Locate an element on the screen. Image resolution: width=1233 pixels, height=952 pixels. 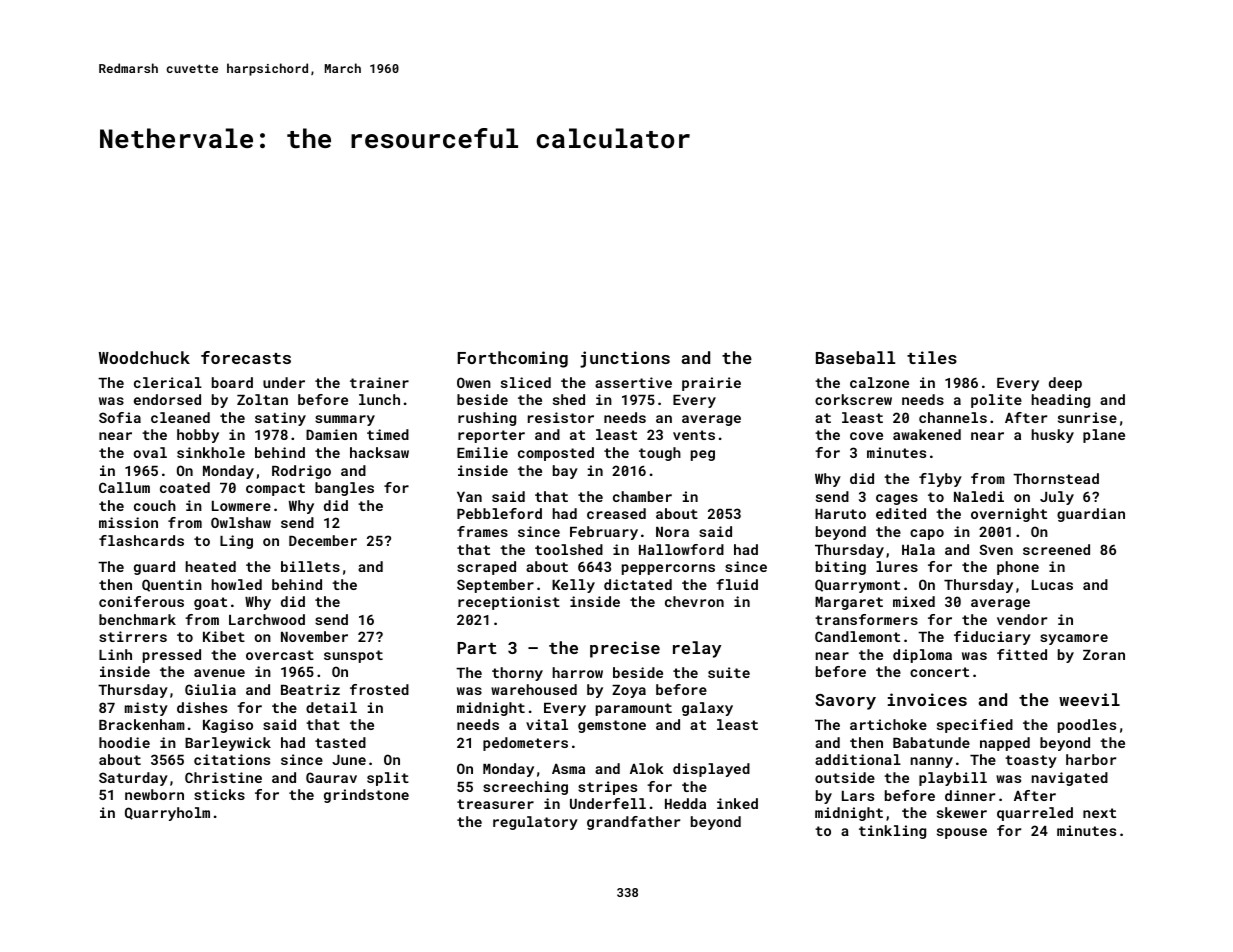
grandfather is located at coordinates (633, 823).
